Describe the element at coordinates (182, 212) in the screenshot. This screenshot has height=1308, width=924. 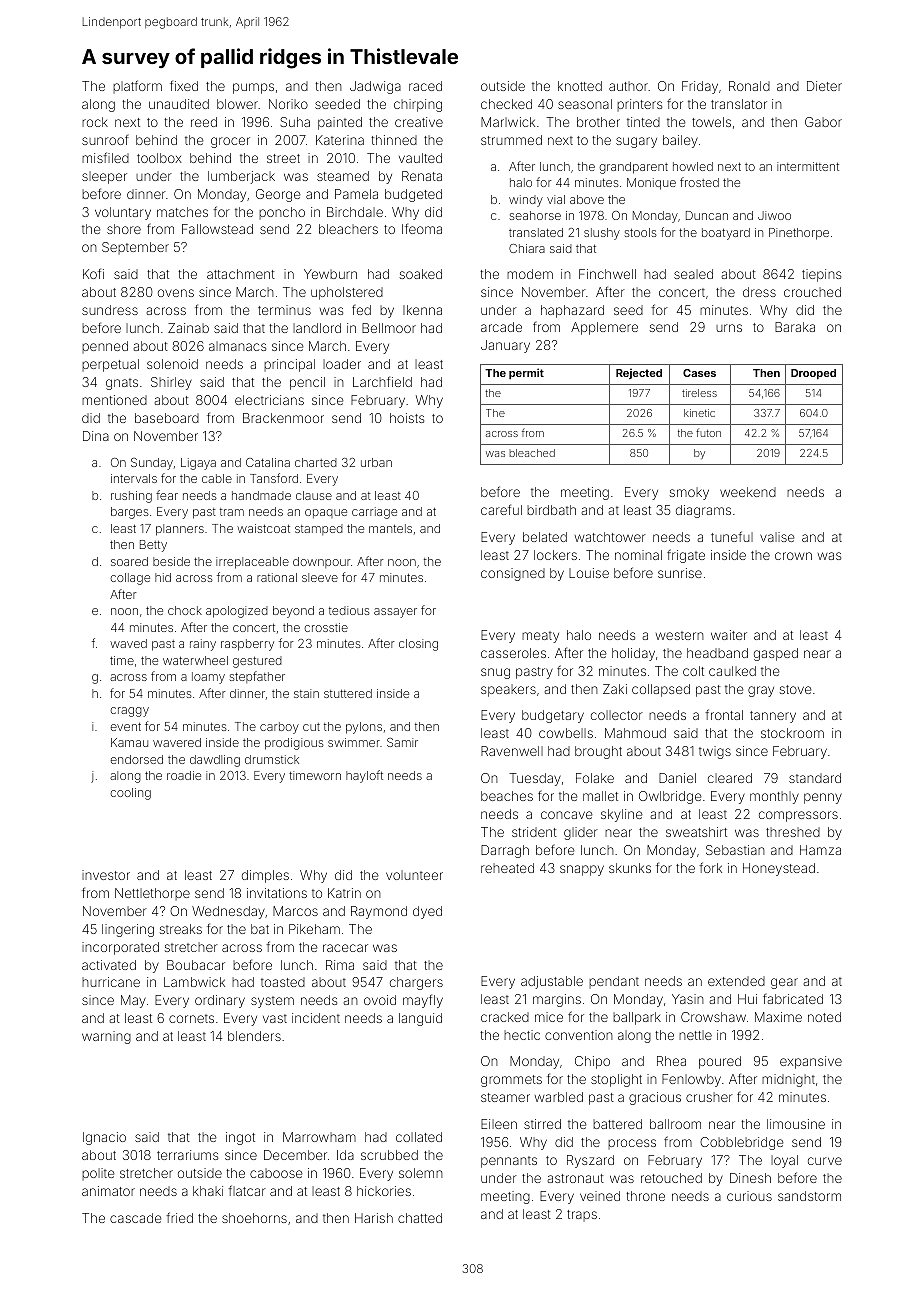
I see `matches` at that location.
